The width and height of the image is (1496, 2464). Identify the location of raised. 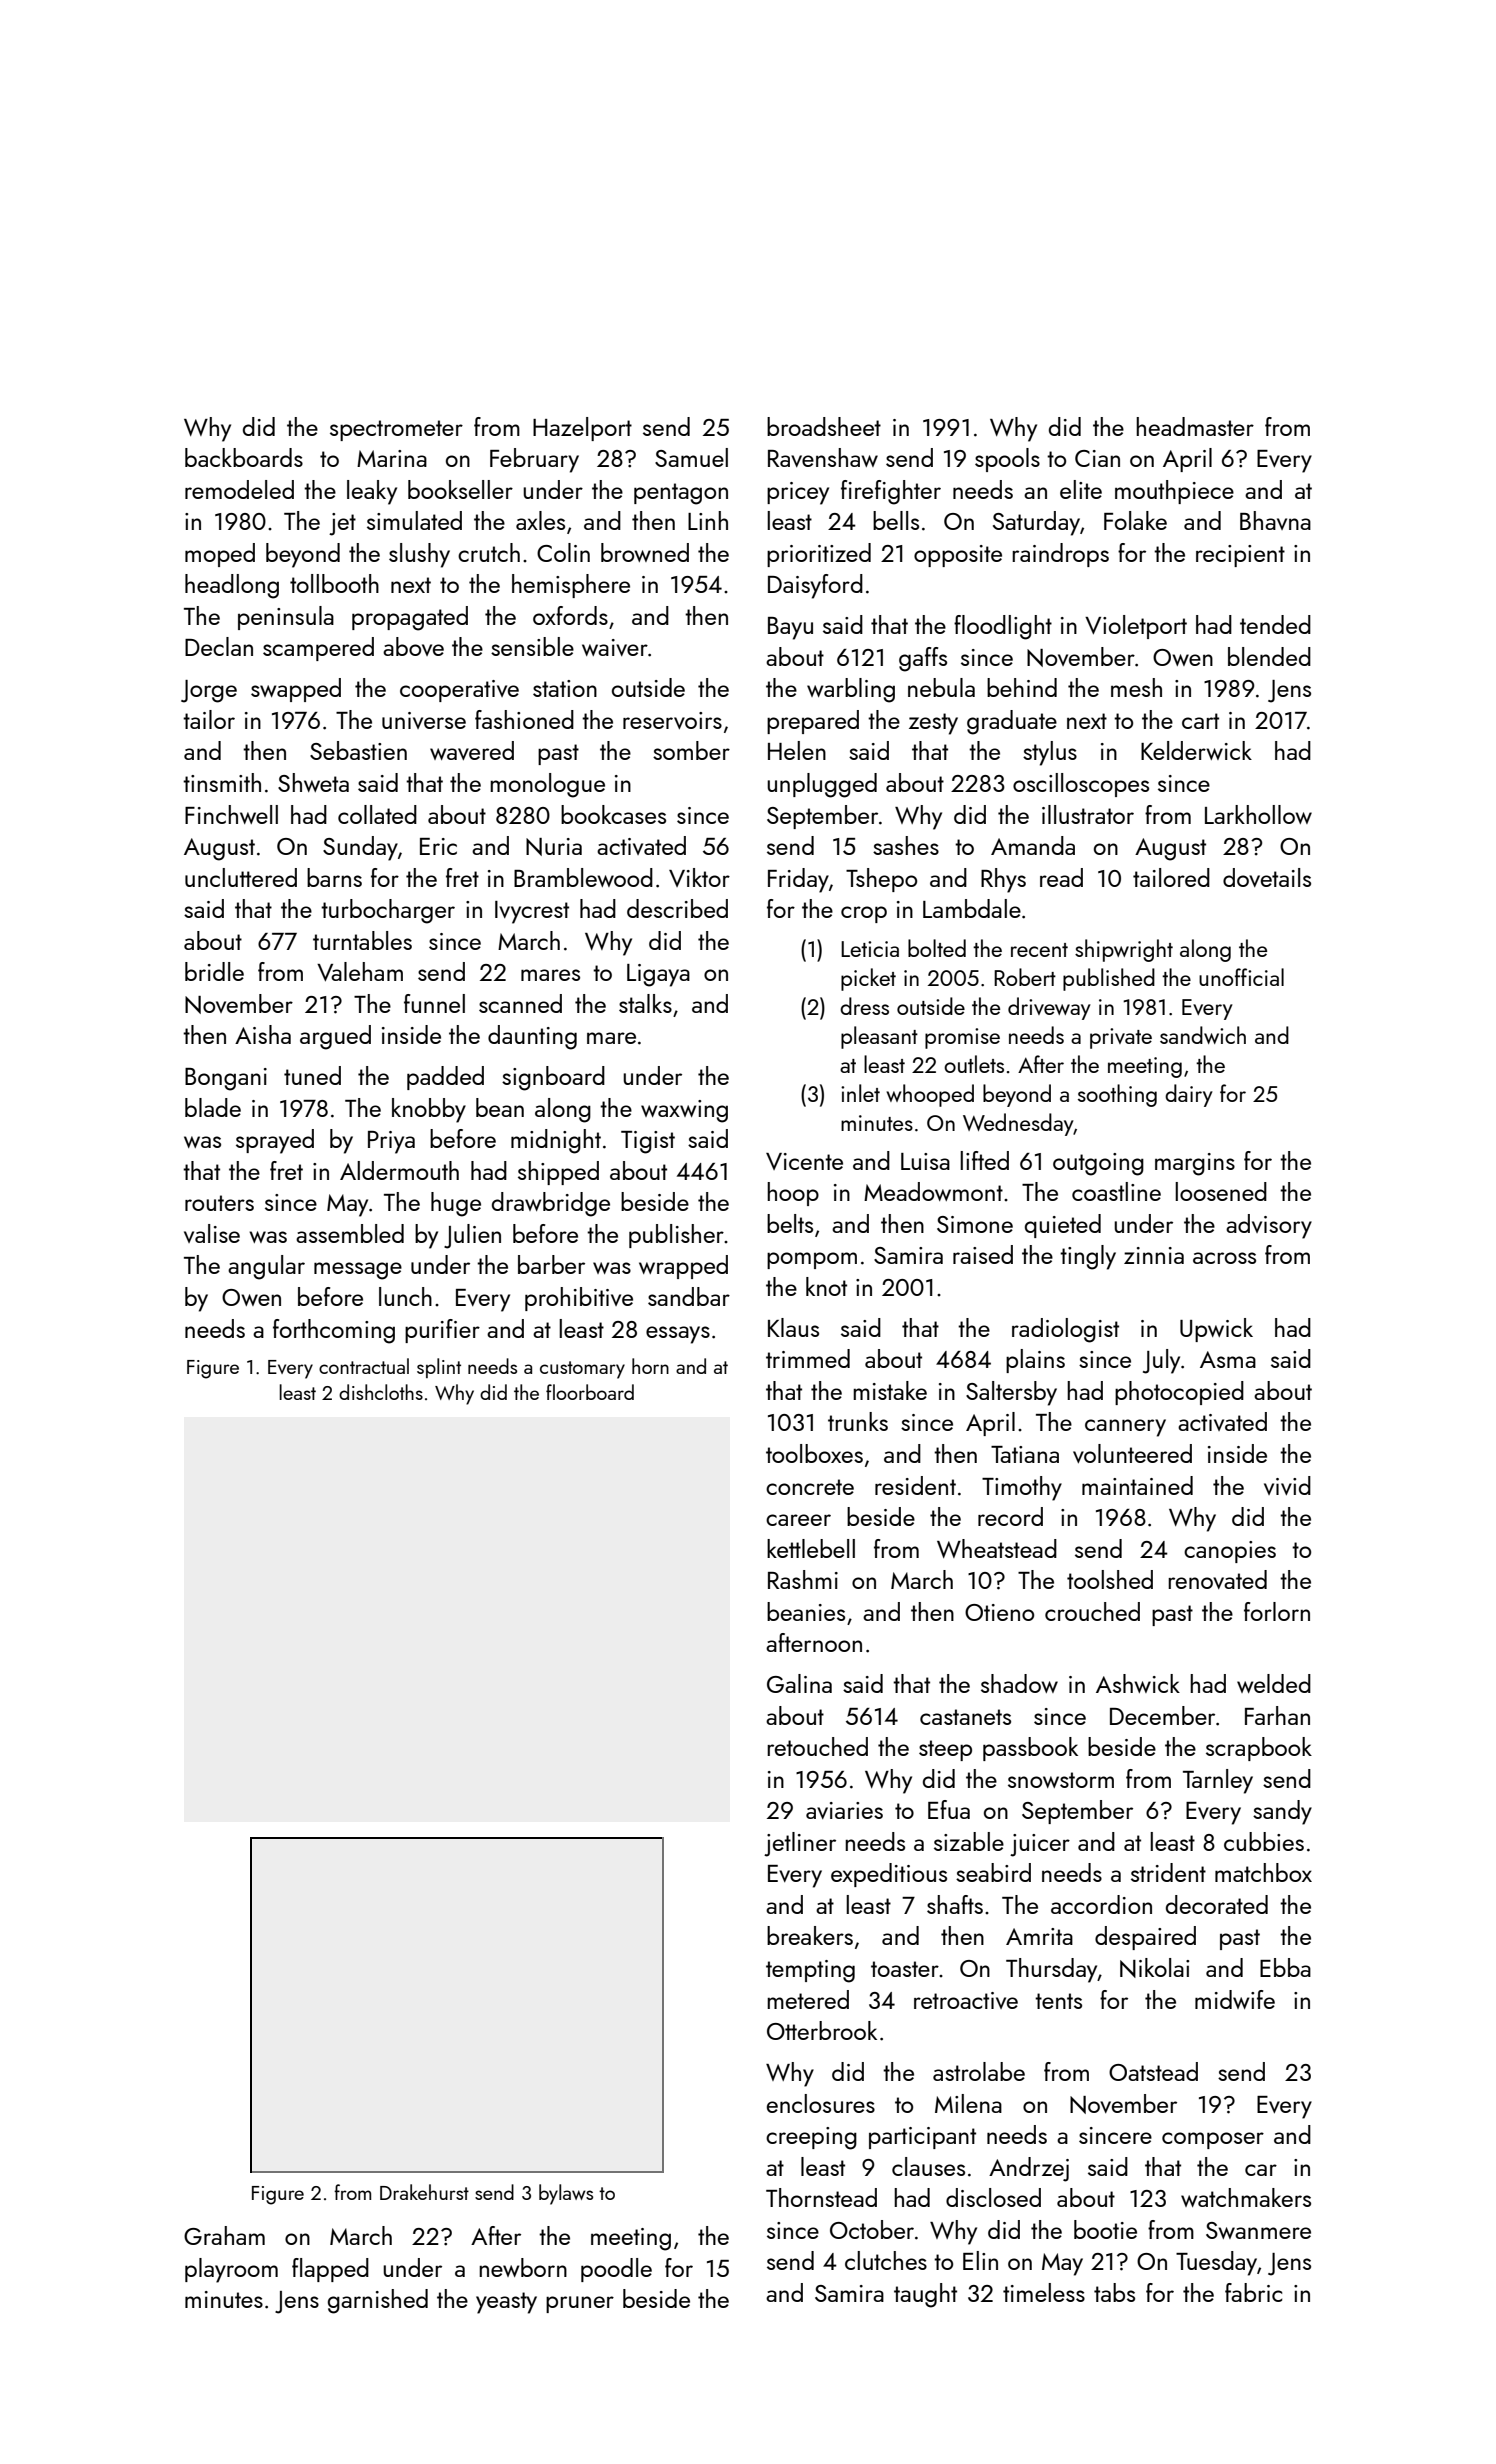
(983, 1254).
